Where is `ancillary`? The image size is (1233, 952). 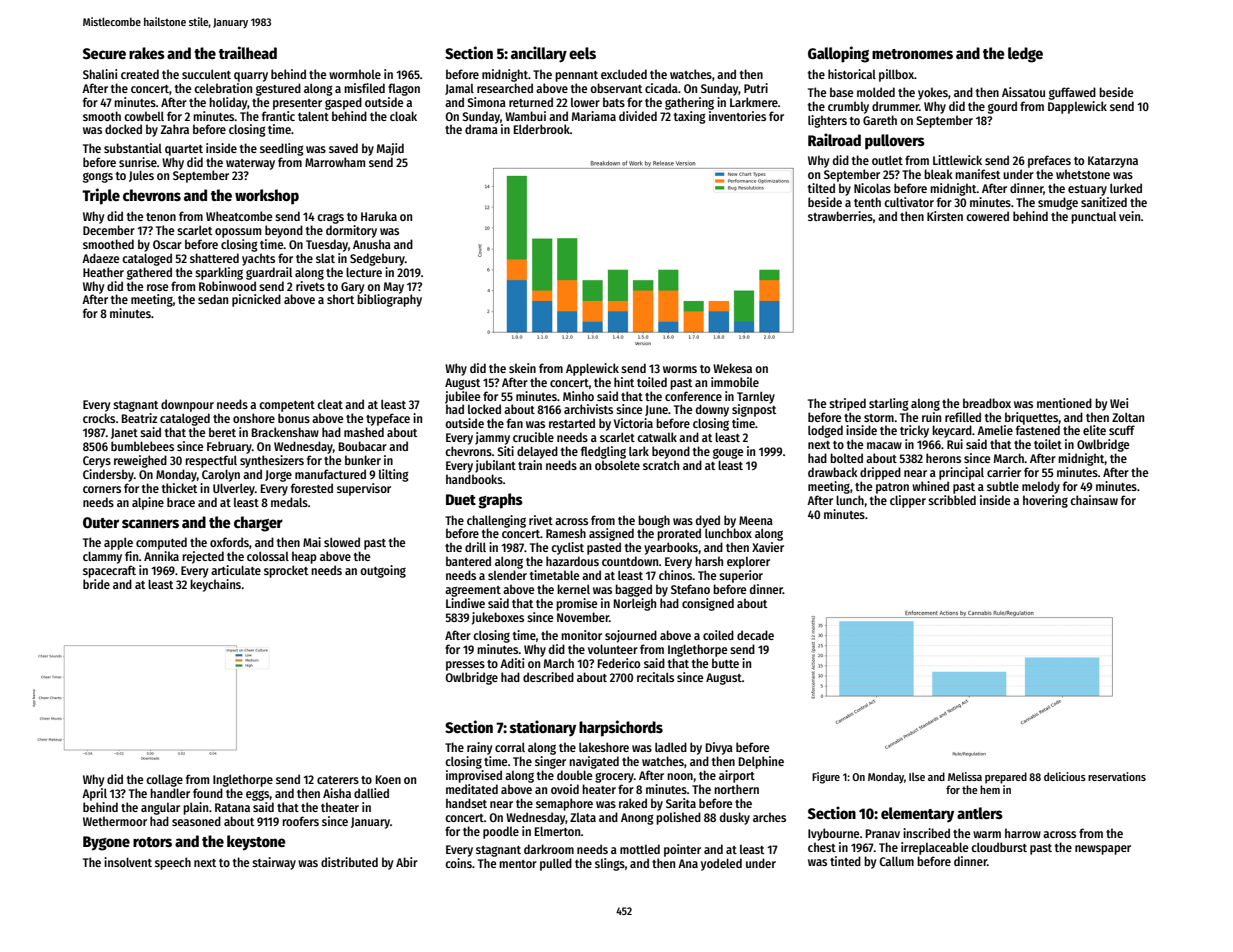
ancillary is located at coordinates (539, 54).
